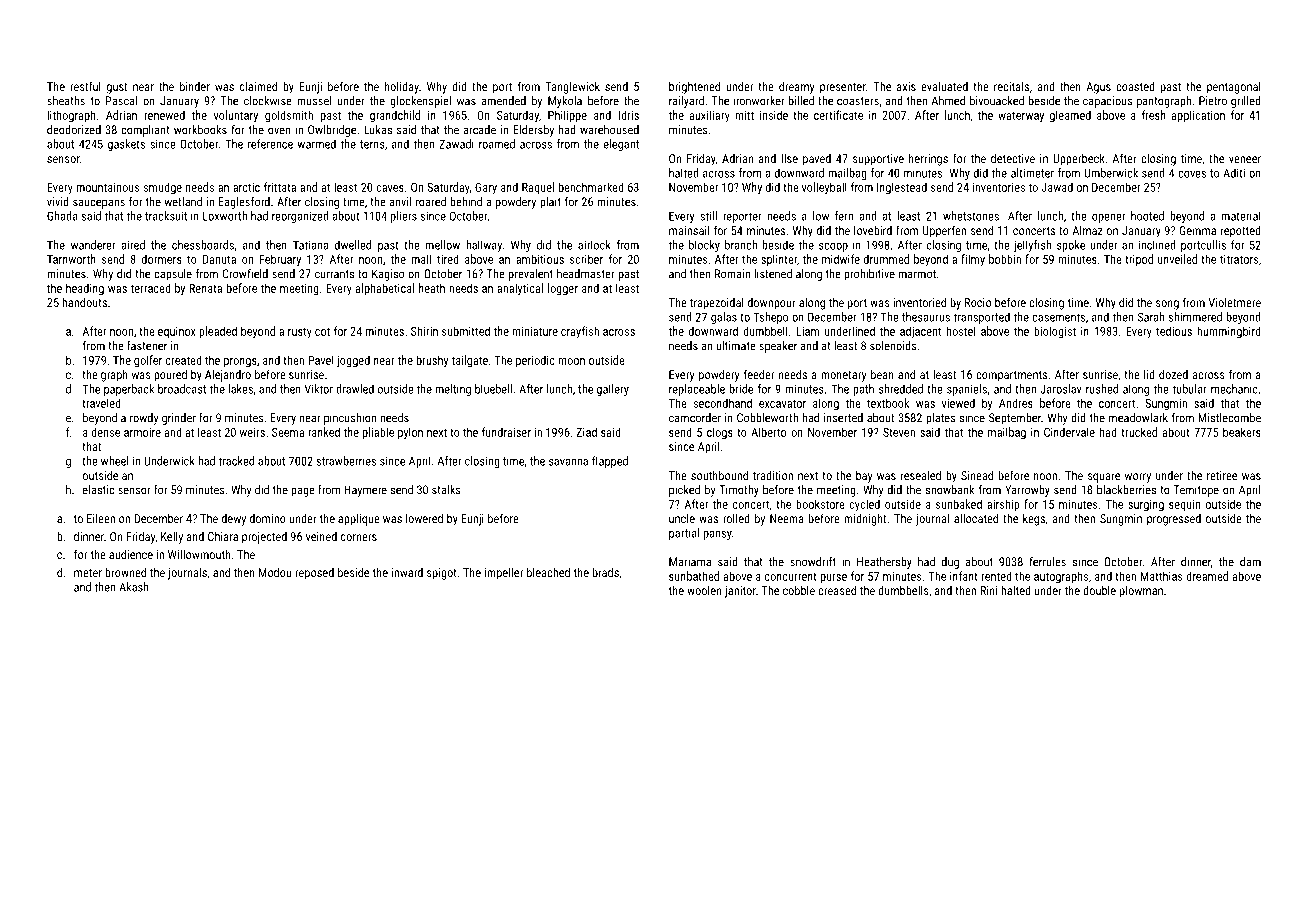  I want to click on Steven, so click(899, 432).
